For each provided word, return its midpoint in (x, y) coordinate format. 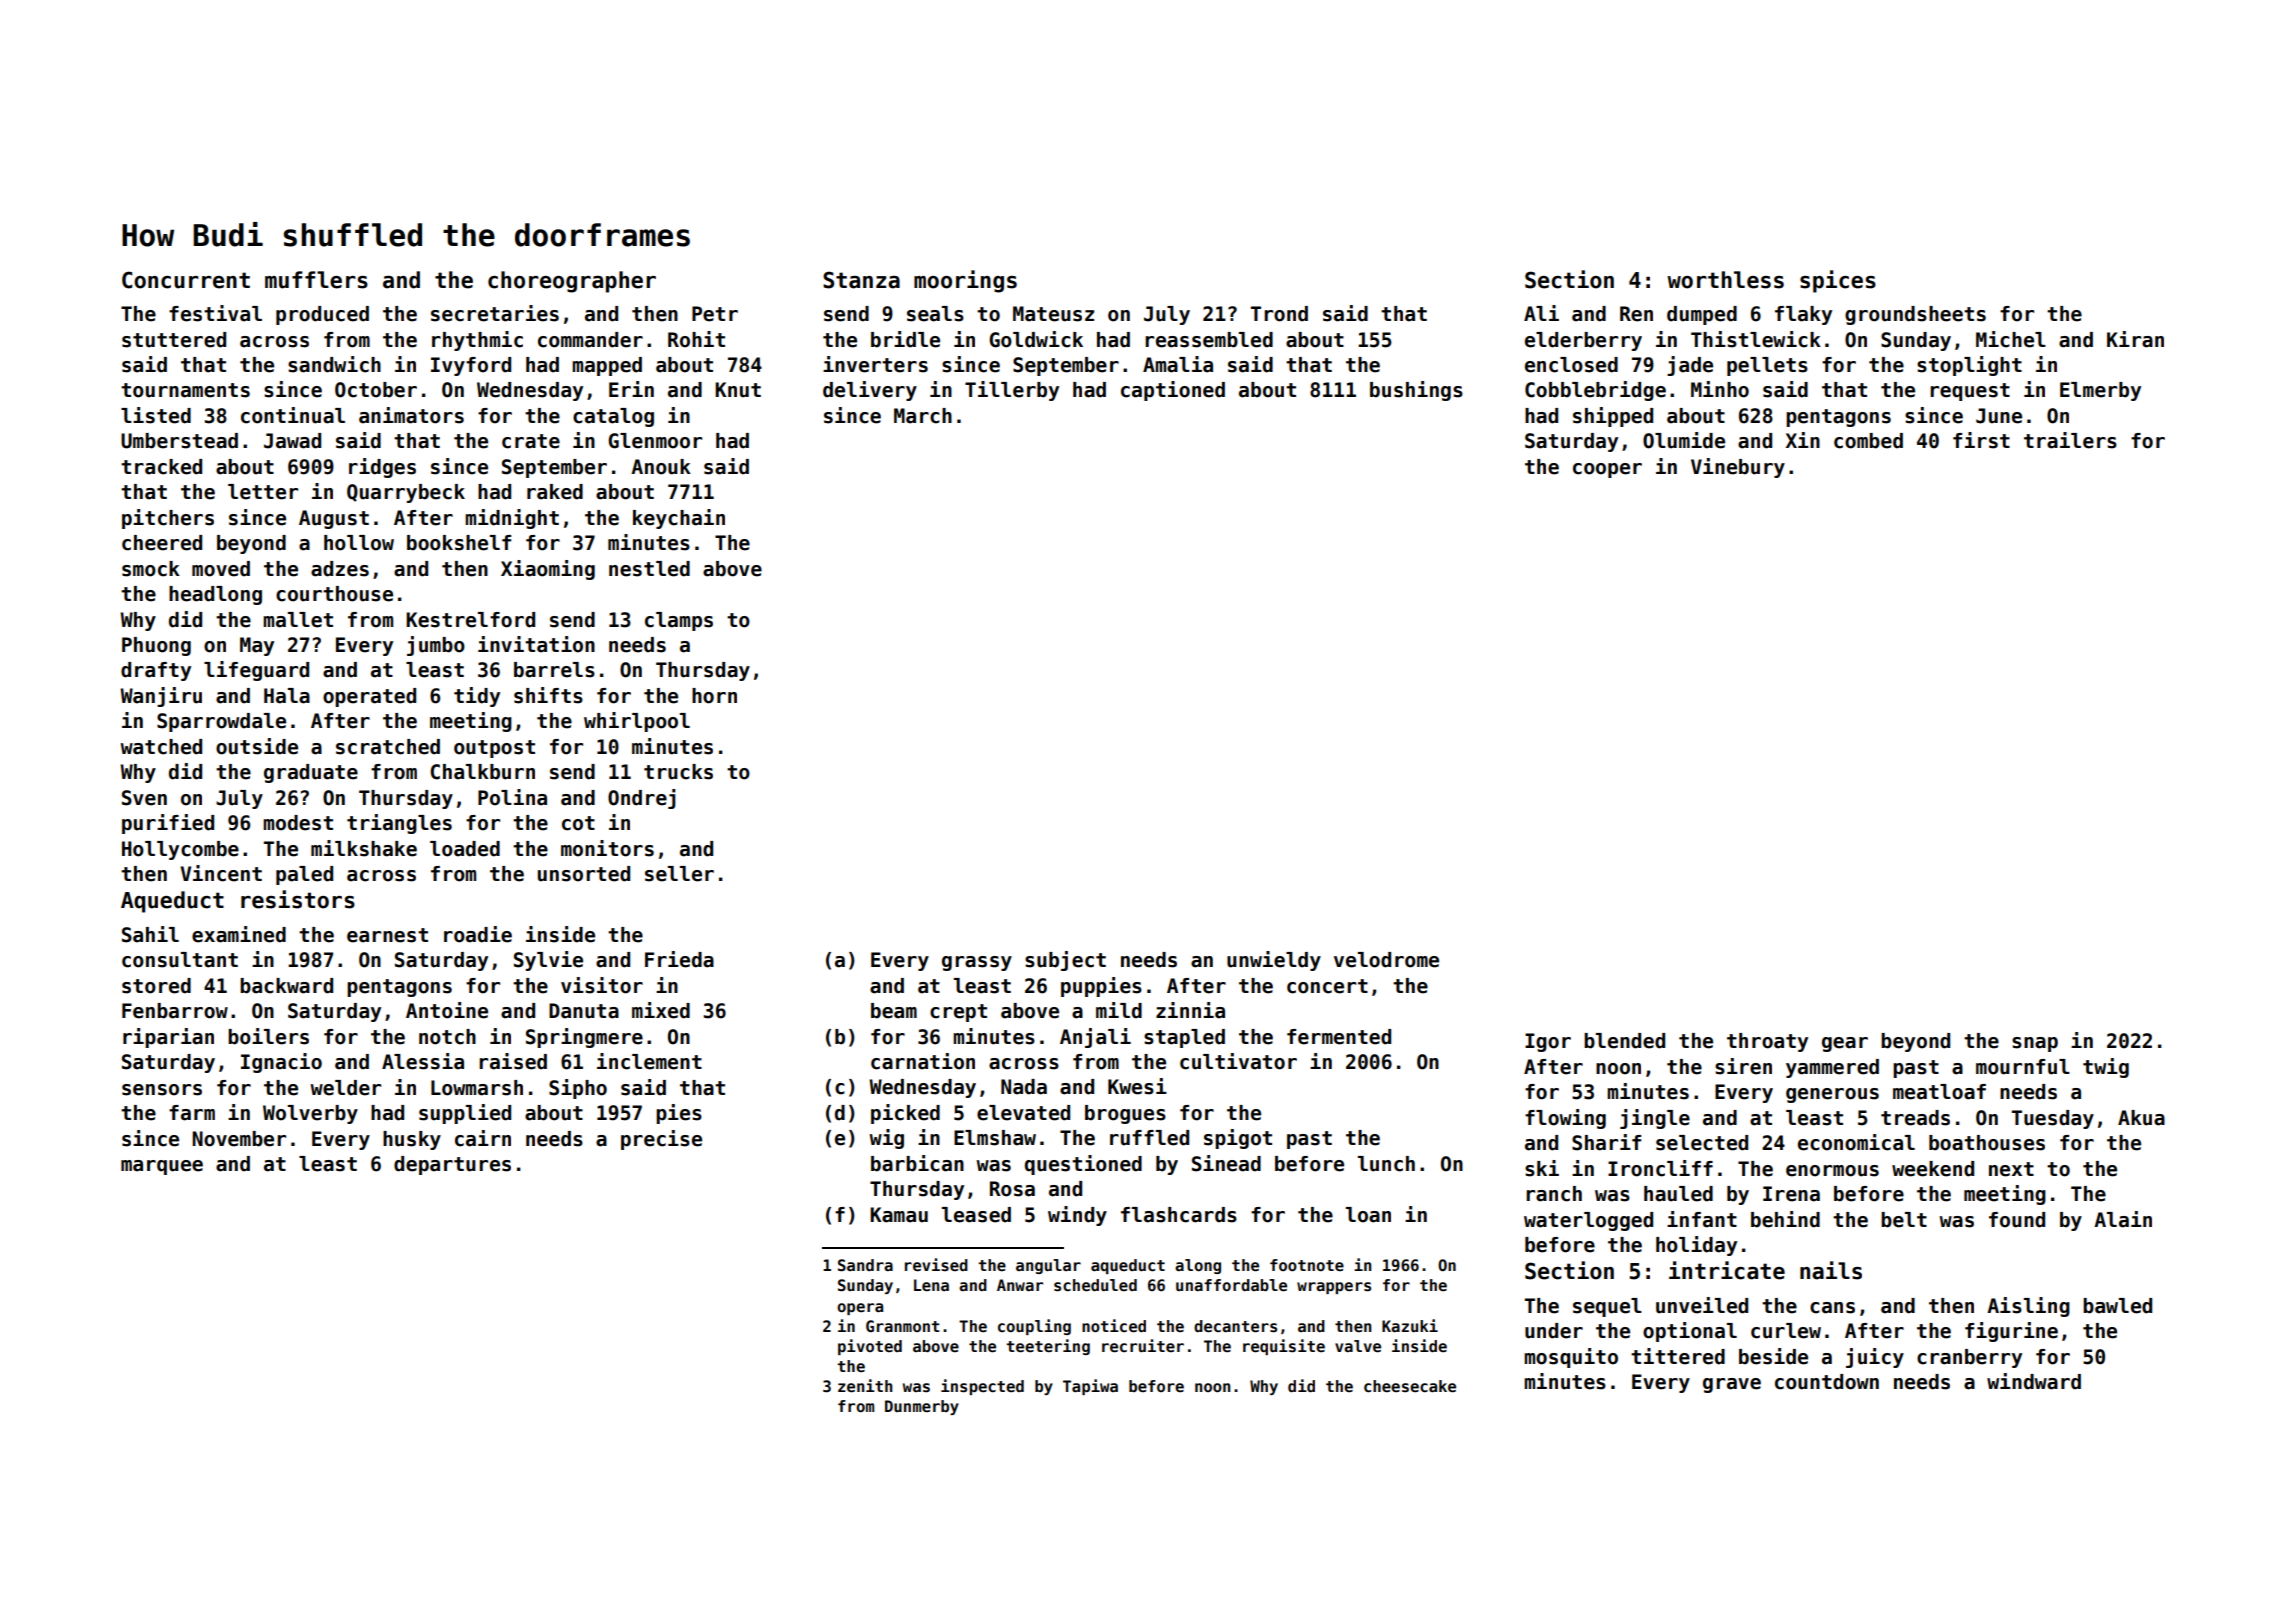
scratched (388, 747)
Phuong (156, 646)
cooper (1607, 470)
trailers (2070, 440)
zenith (865, 1386)
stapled (1184, 1038)
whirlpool (637, 722)
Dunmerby (922, 1407)
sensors (162, 1090)
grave (1732, 1385)
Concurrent (186, 280)
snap (2035, 1044)
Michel (2011, 339)
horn (714, 696)
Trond (1279, 314)
